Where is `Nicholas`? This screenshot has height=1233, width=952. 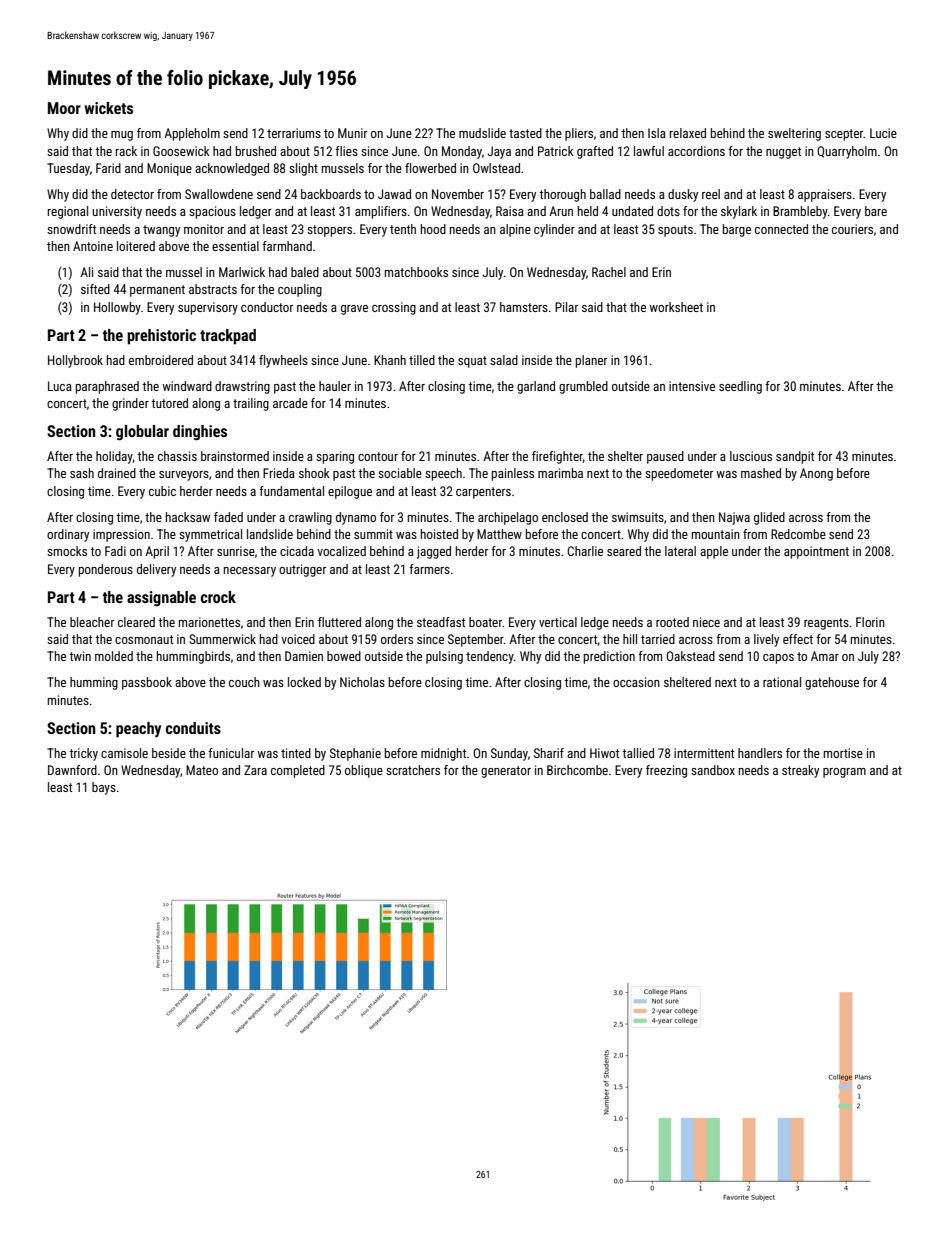
Nicholas is located at coordinates (362, 682).
